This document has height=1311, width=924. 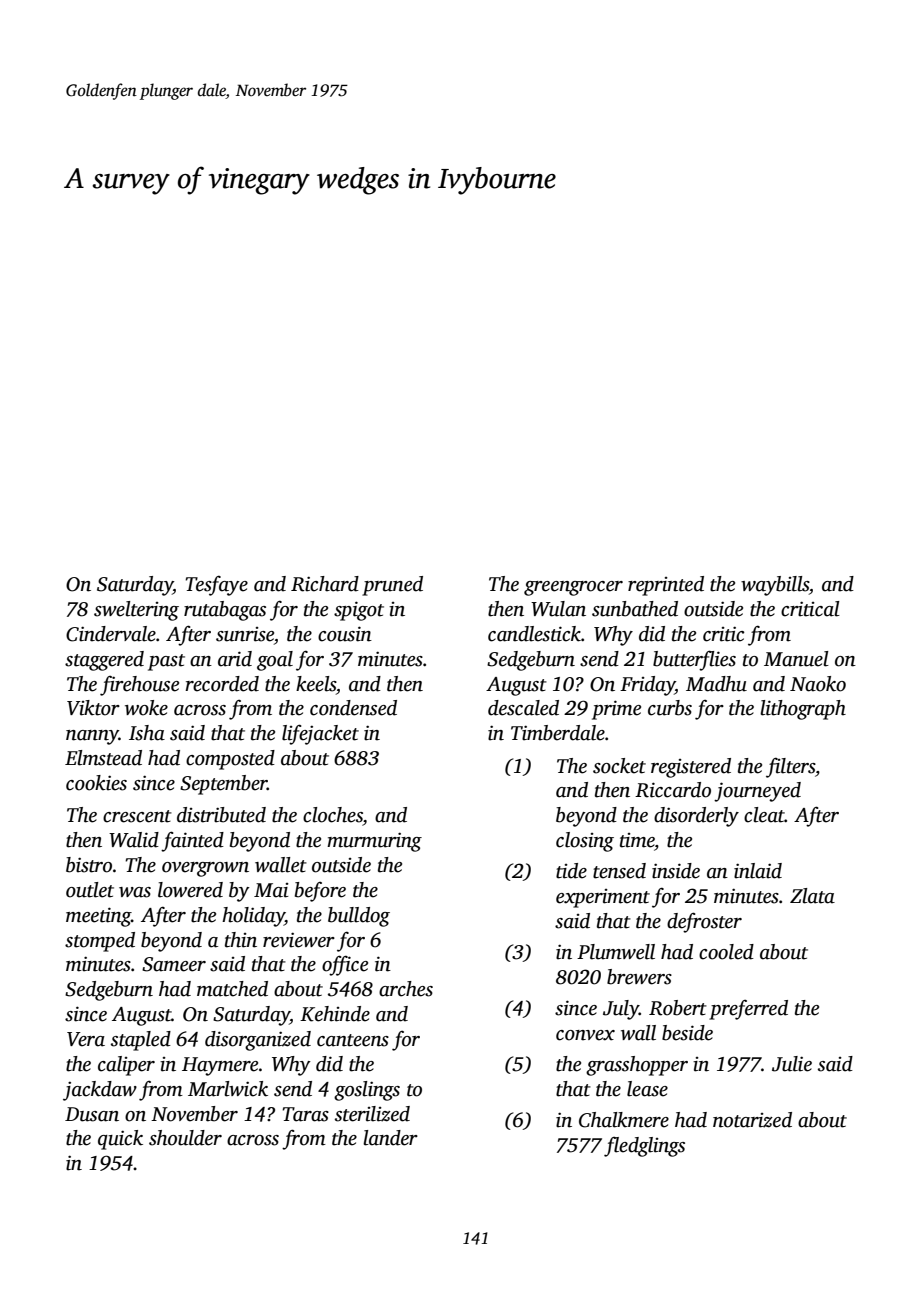 I want to click on grasshopper, so click(x=637, y=1066).
